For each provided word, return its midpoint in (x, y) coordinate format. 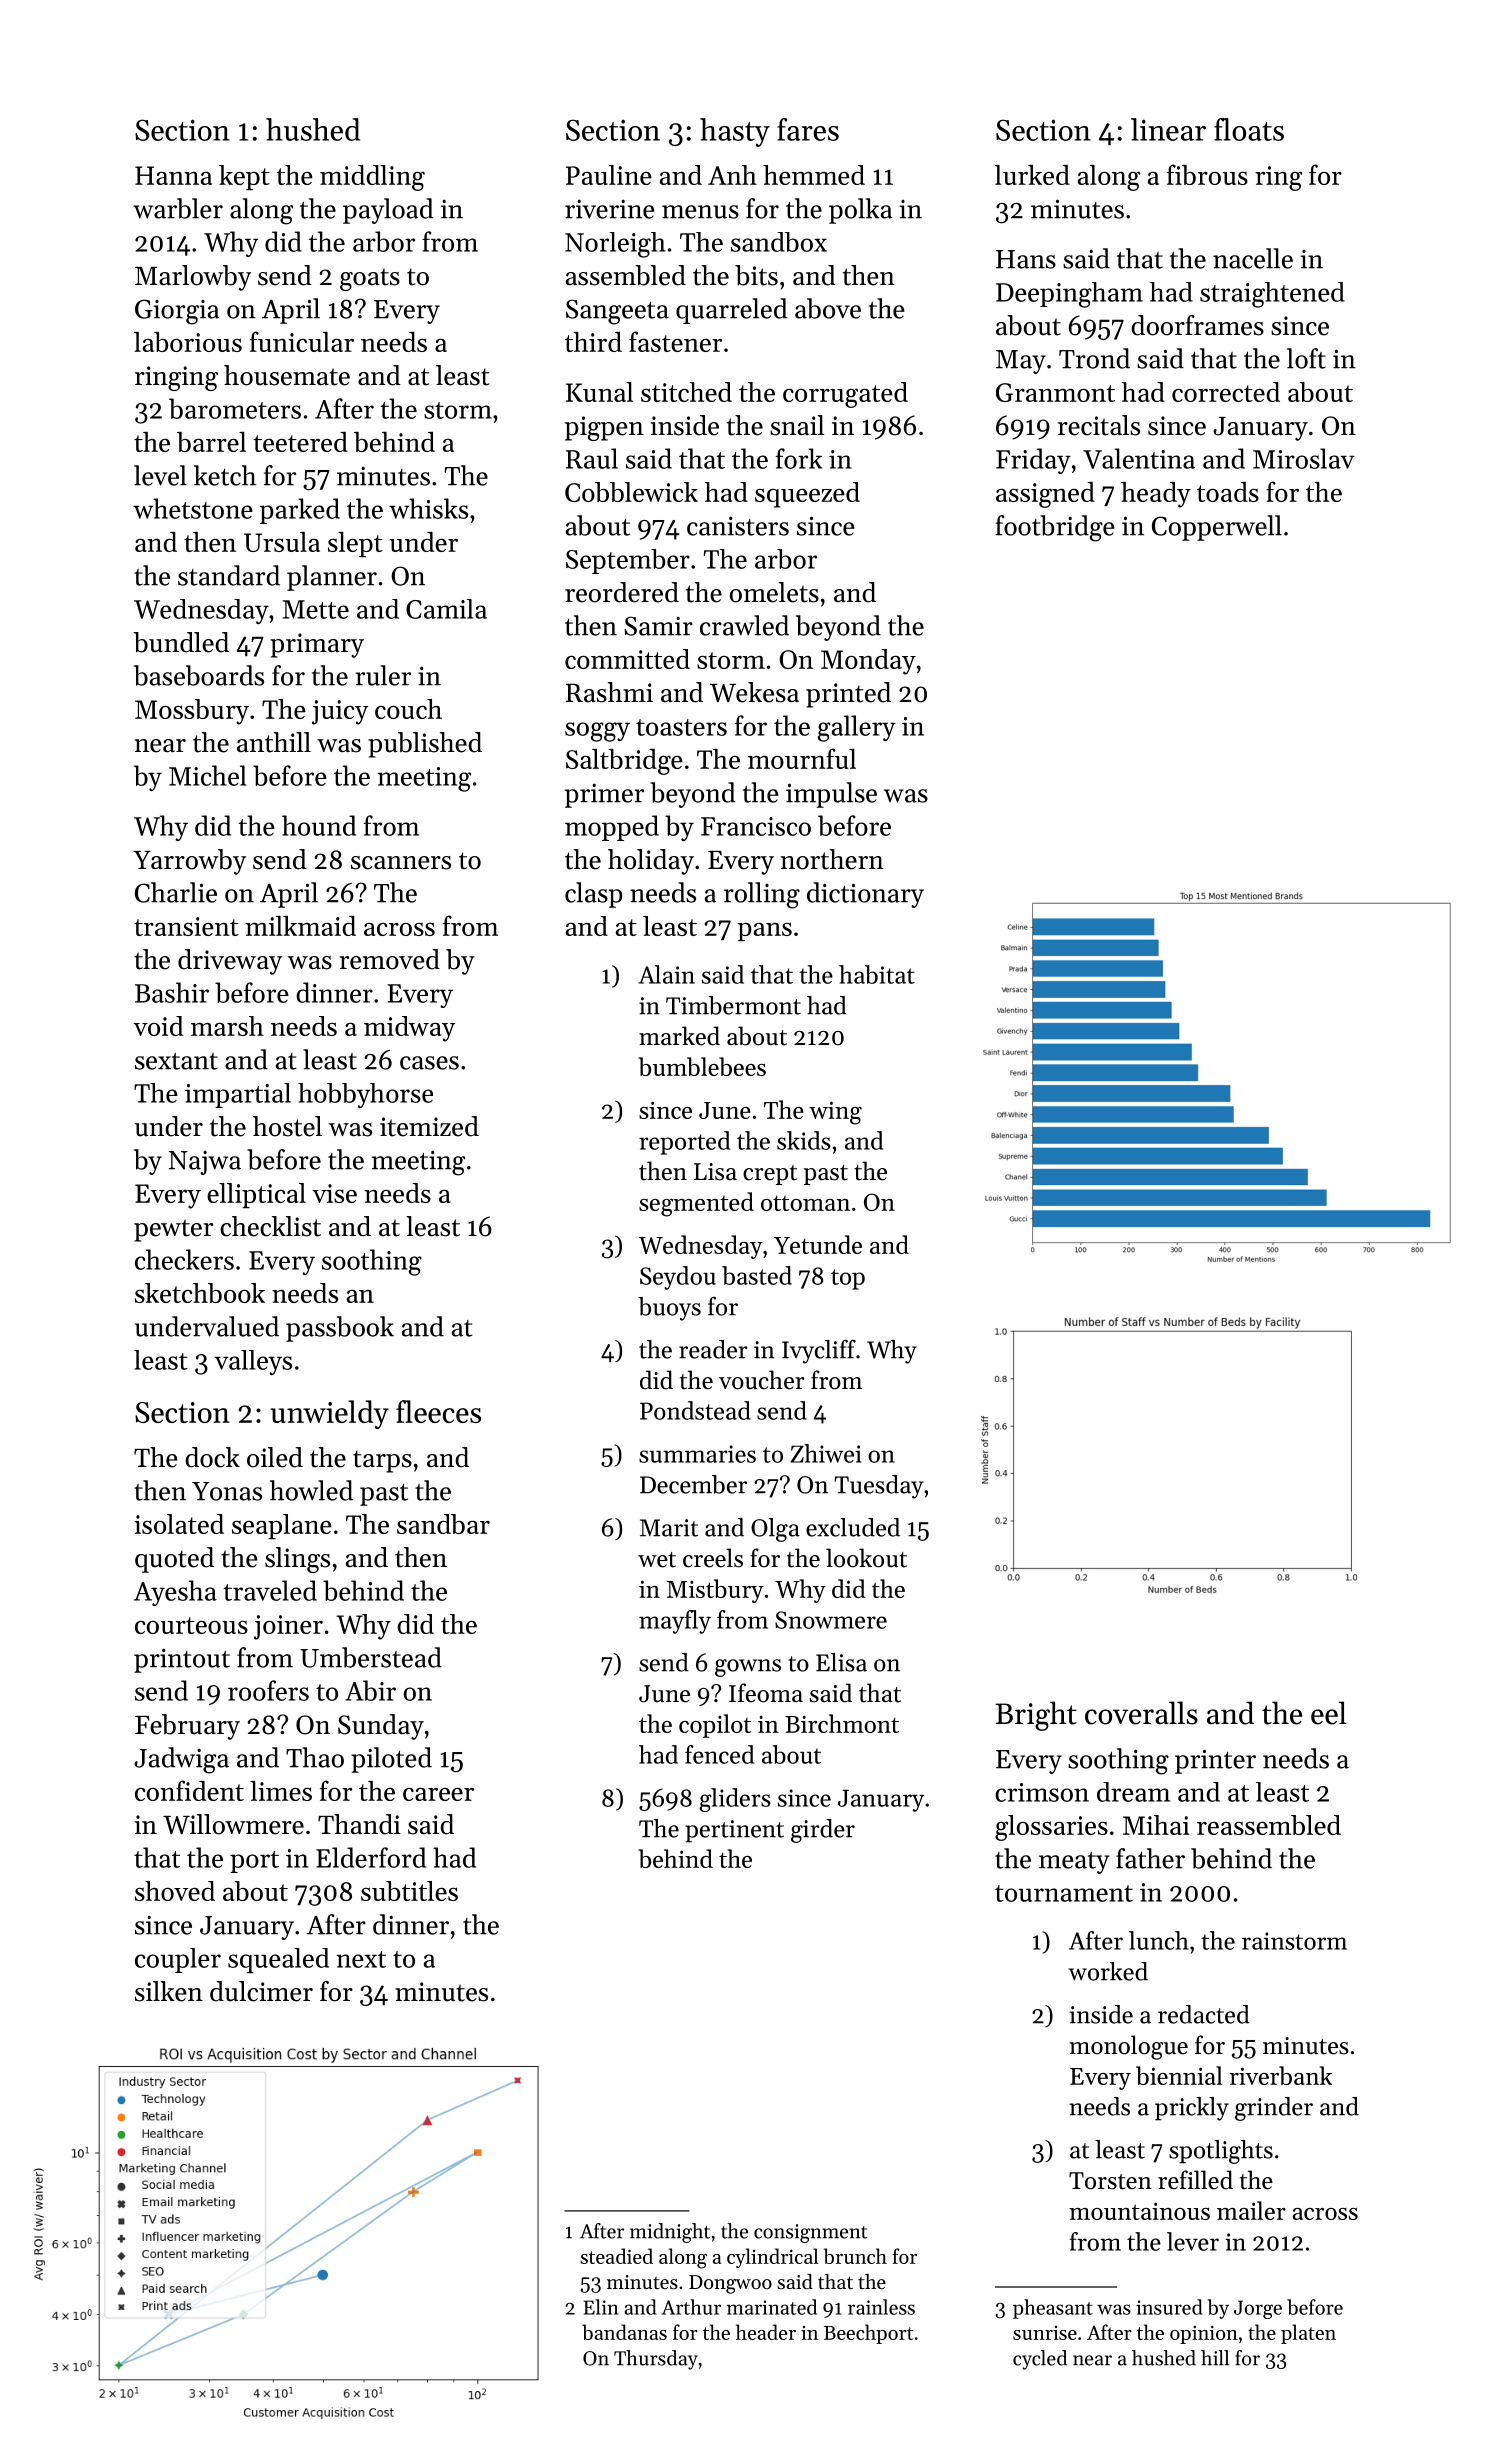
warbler (178, 208)
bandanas (624, 2332)
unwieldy (329, 1414)
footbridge (1055, 528)
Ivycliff (819, 1351)
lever (1193, 2241)
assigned (1045, 495)
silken (169, 1991)
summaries (697, 1454)
